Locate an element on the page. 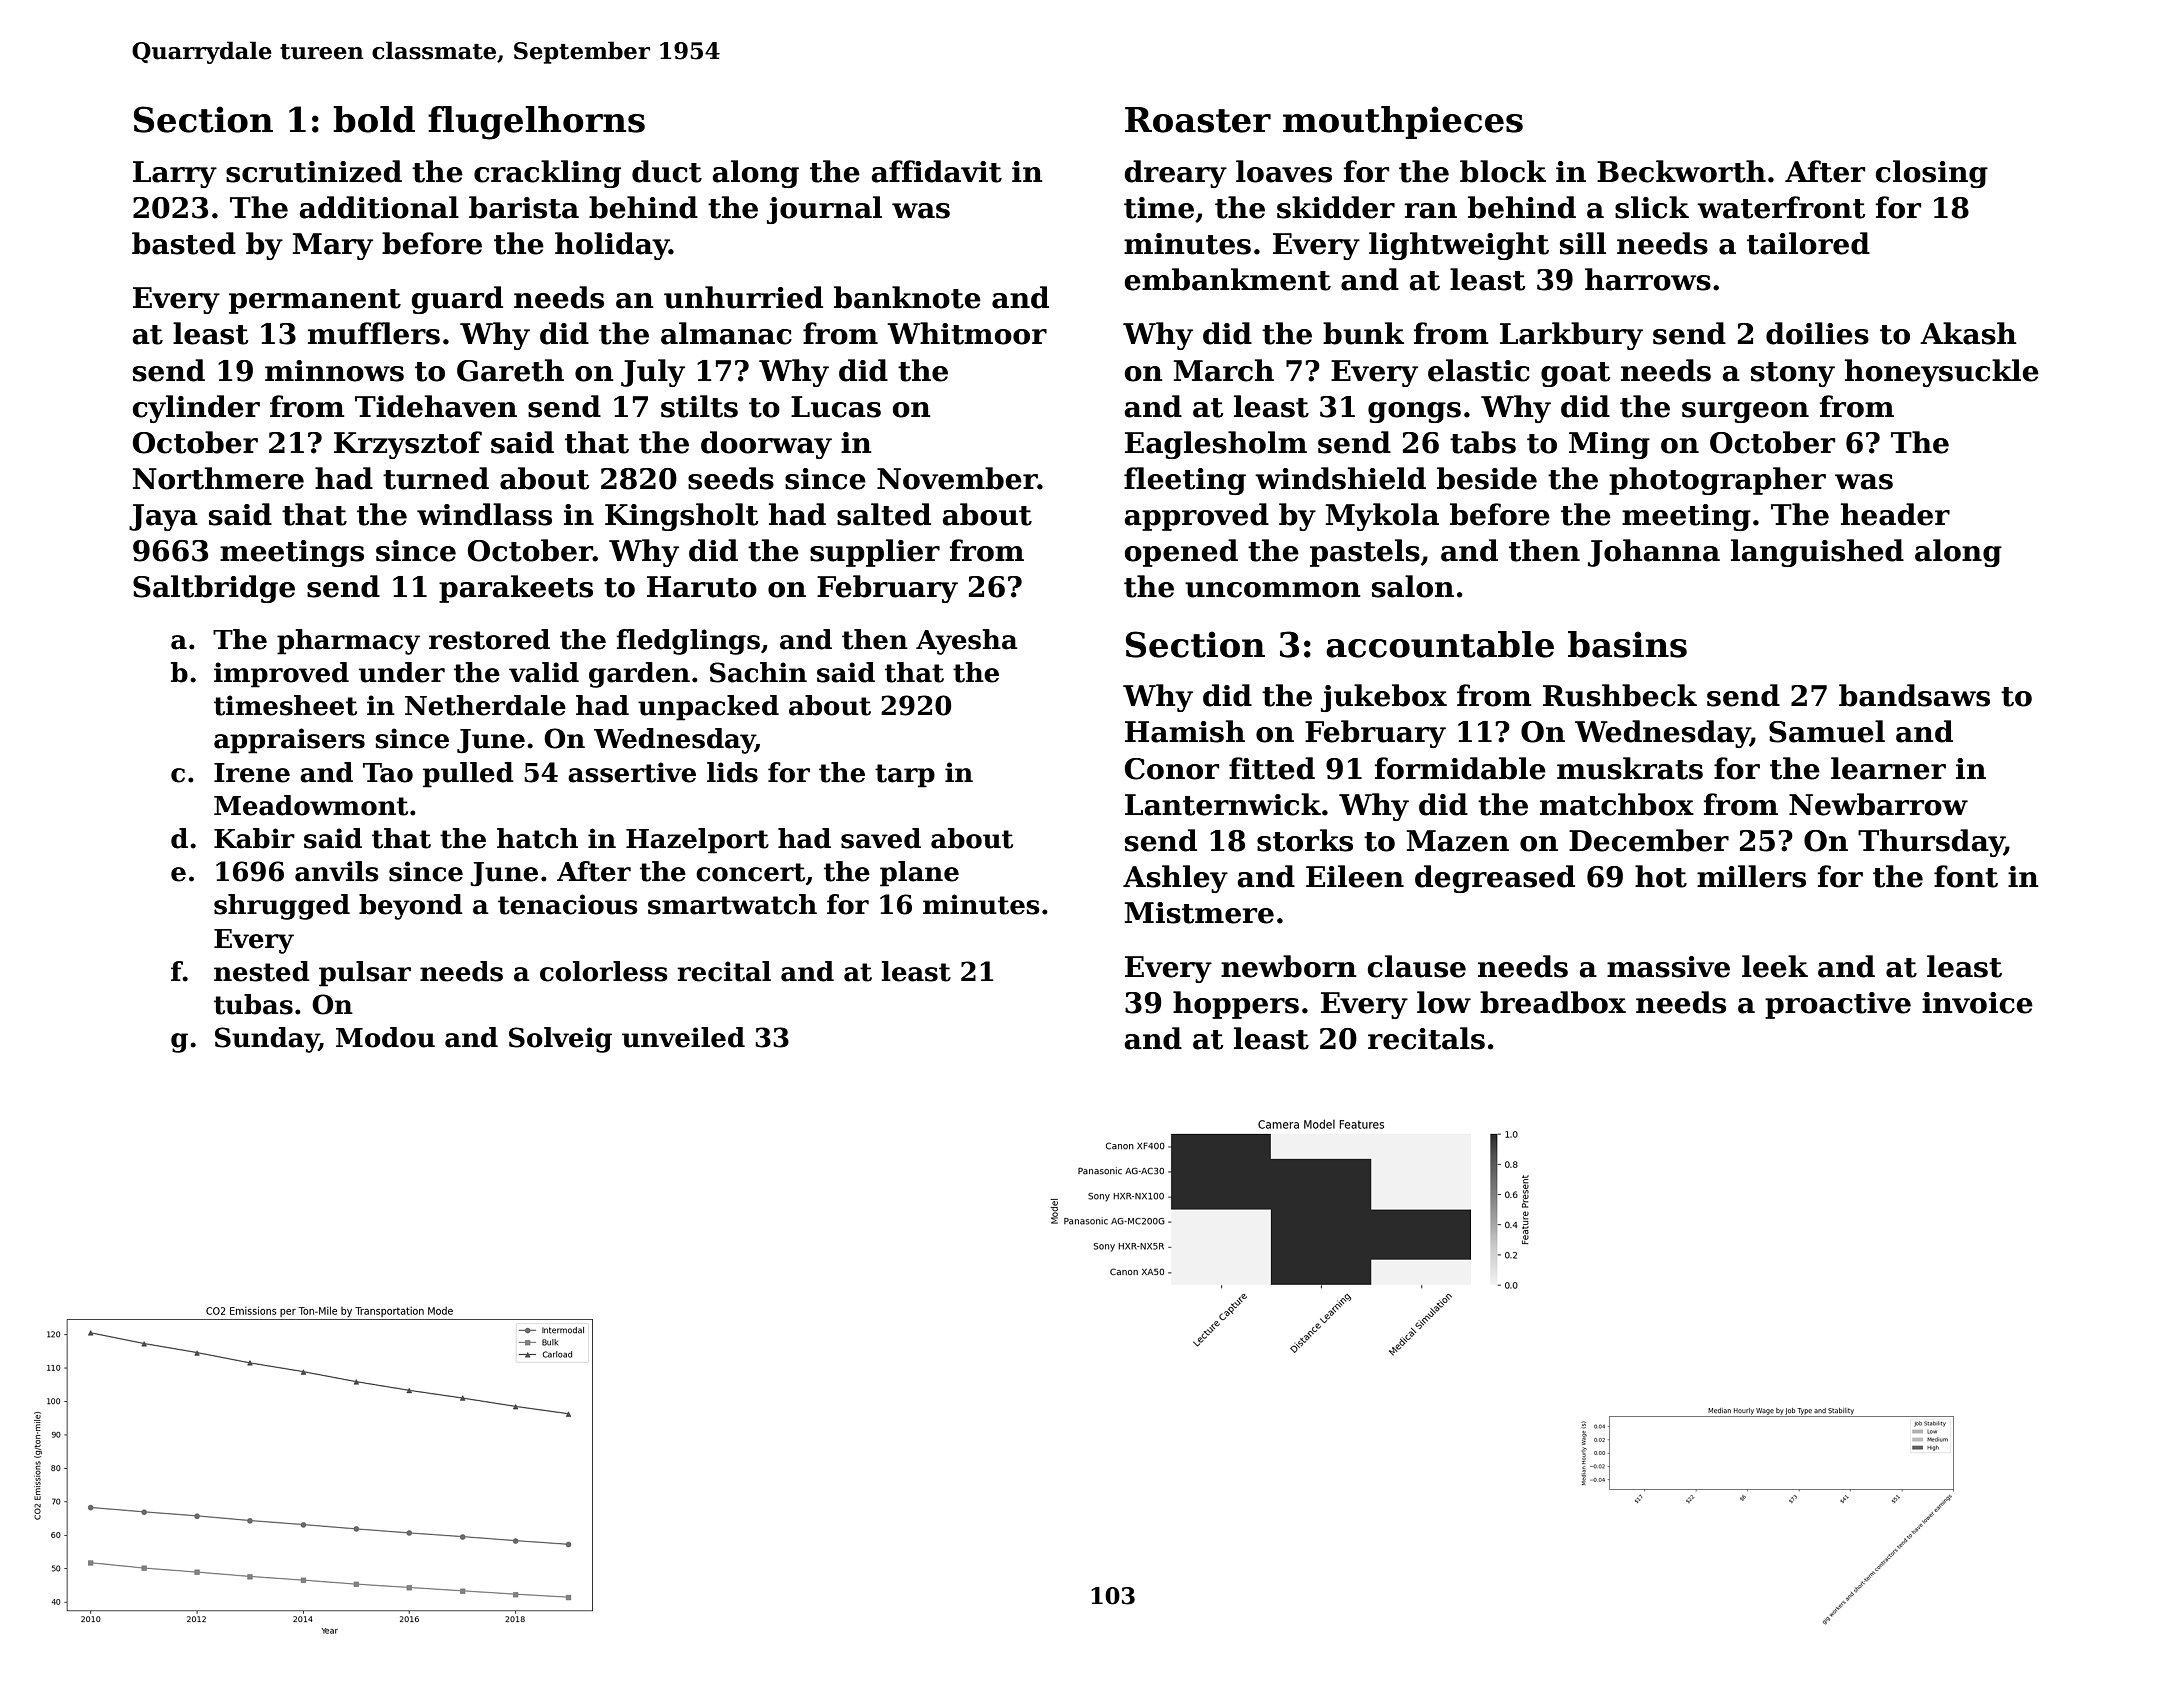  Kabir is located at coordinates (254, 838).
